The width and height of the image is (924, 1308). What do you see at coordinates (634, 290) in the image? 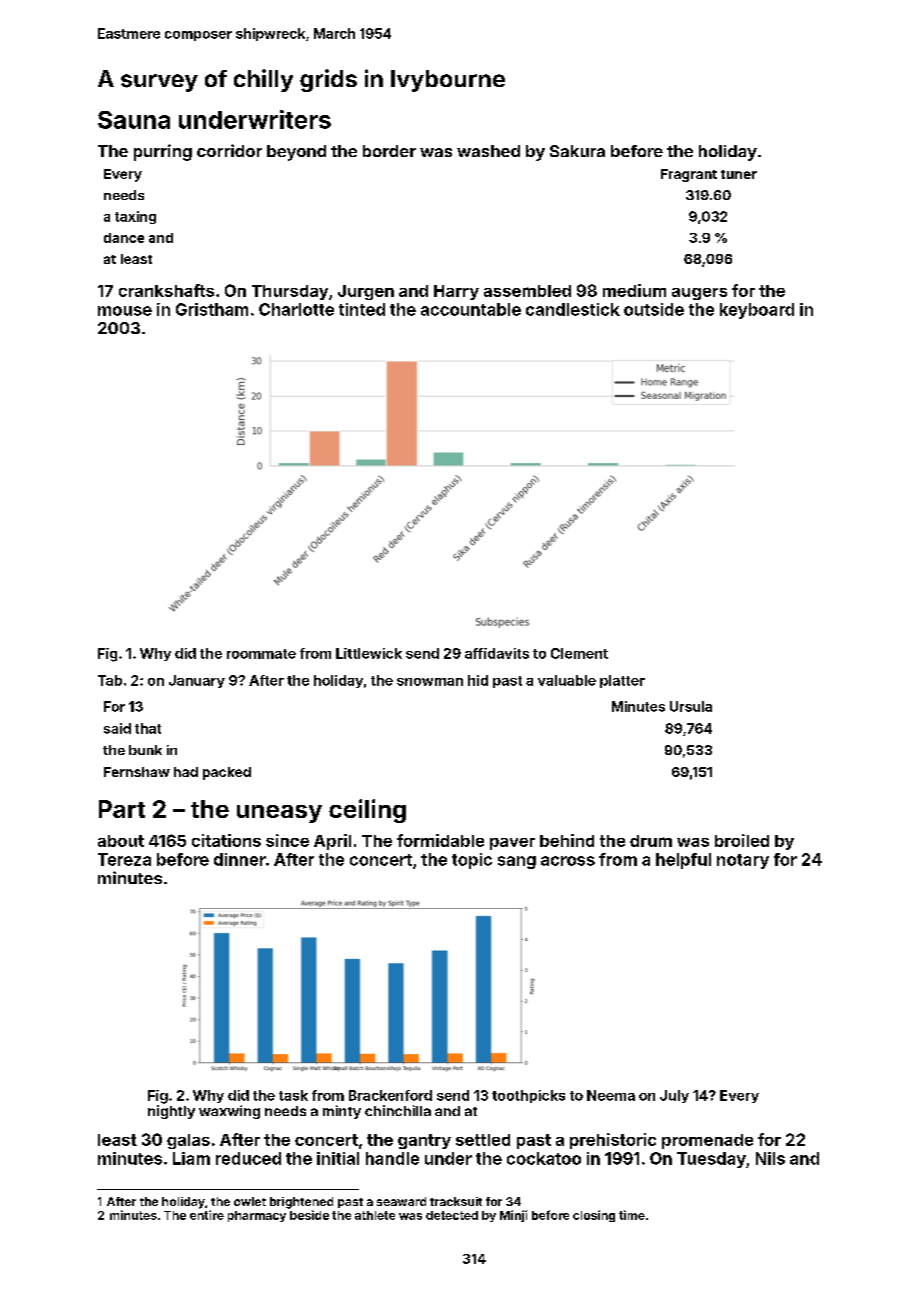
I see `medium` at bounding box center [634, 290].
